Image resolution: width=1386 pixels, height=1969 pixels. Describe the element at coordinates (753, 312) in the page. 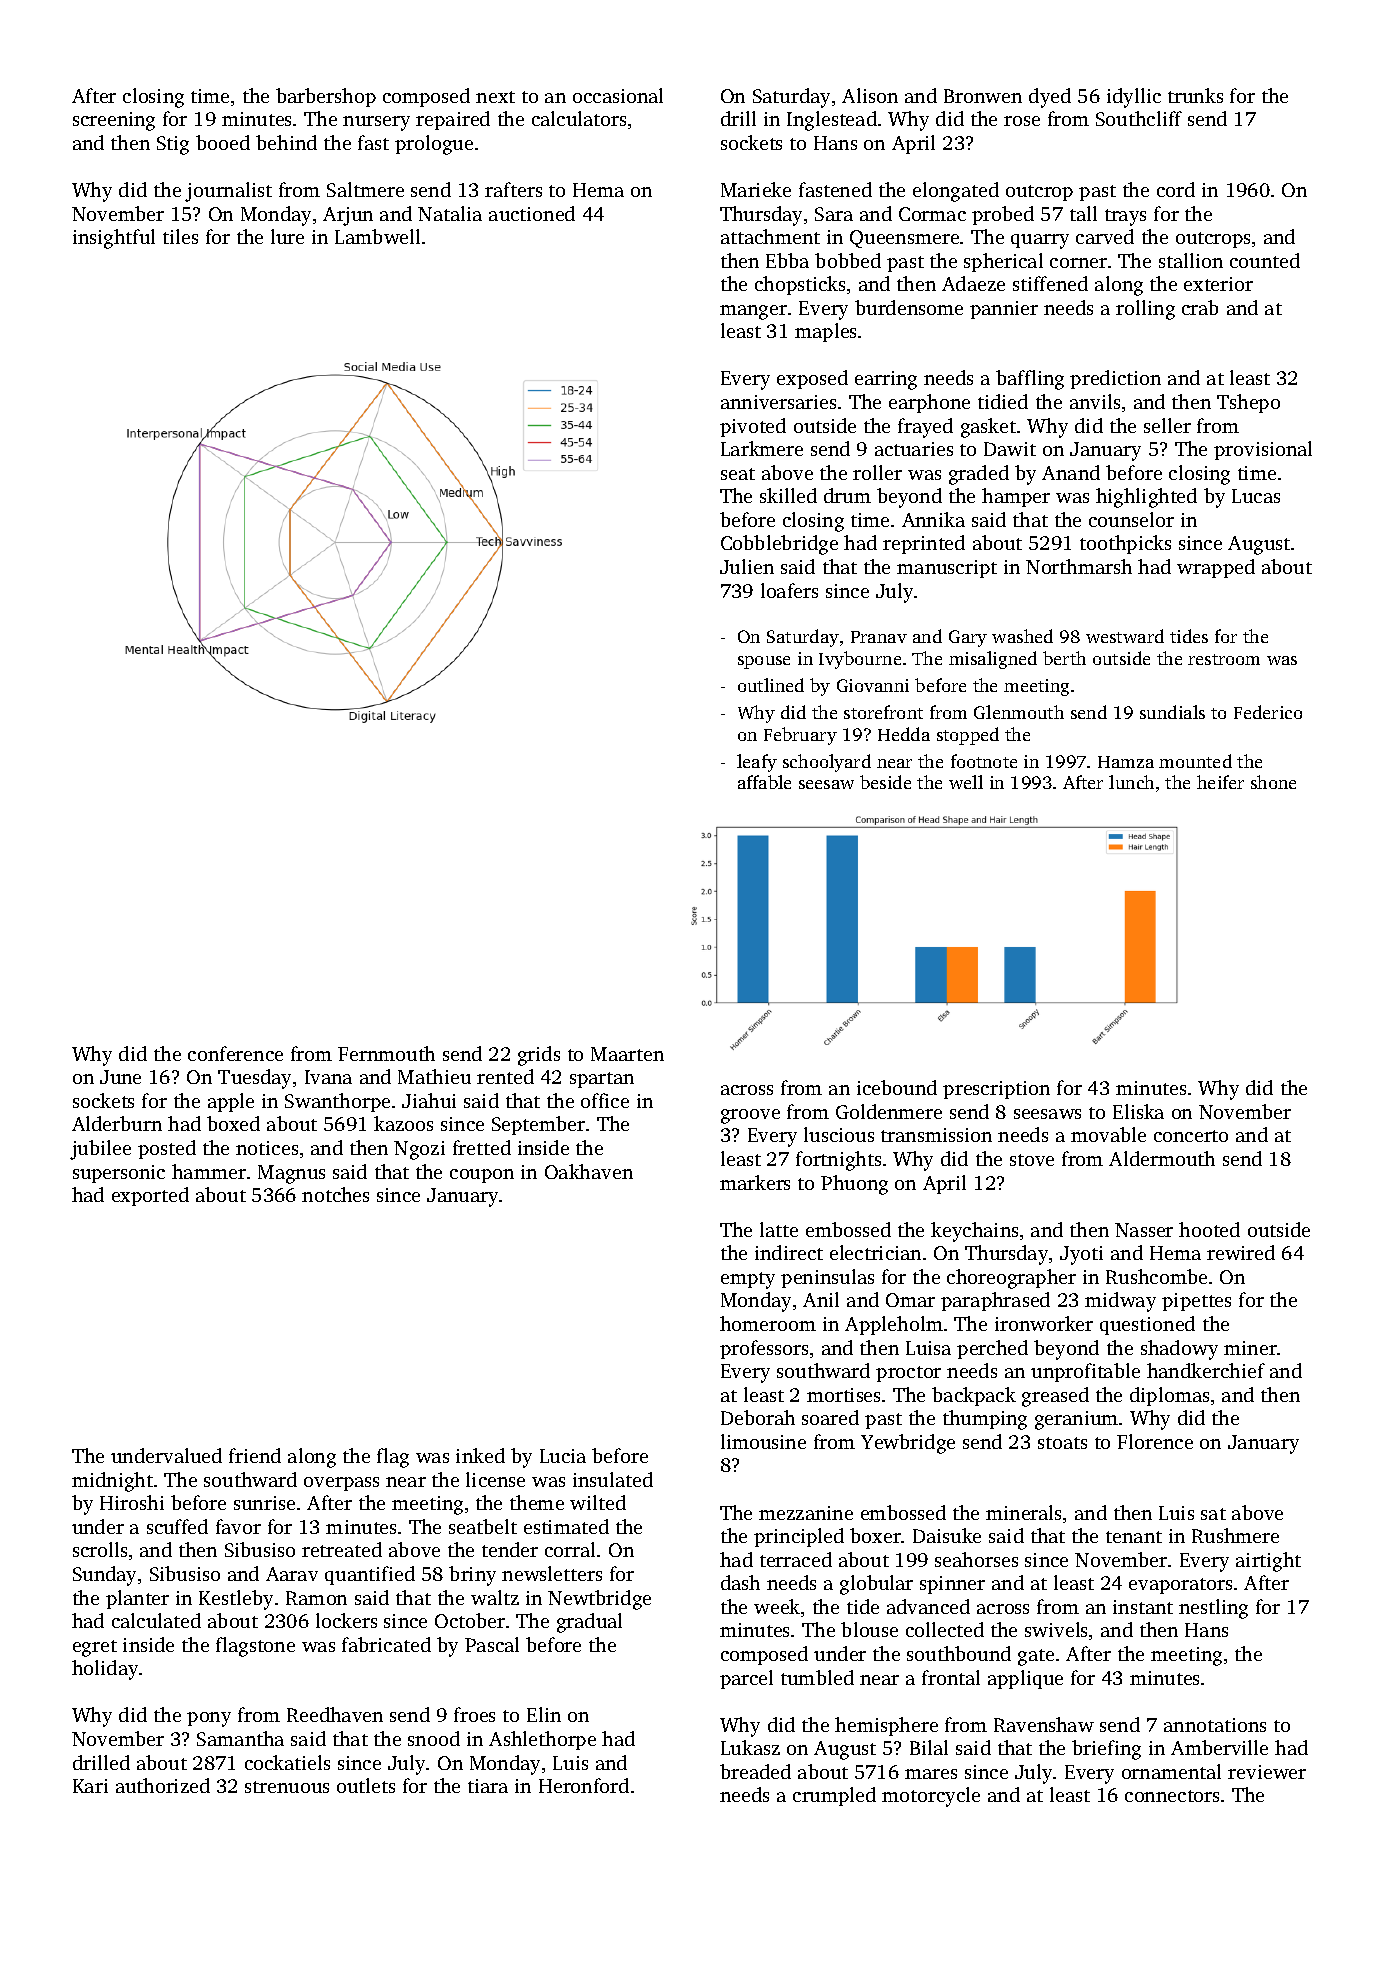

I see `manger` at that location.
